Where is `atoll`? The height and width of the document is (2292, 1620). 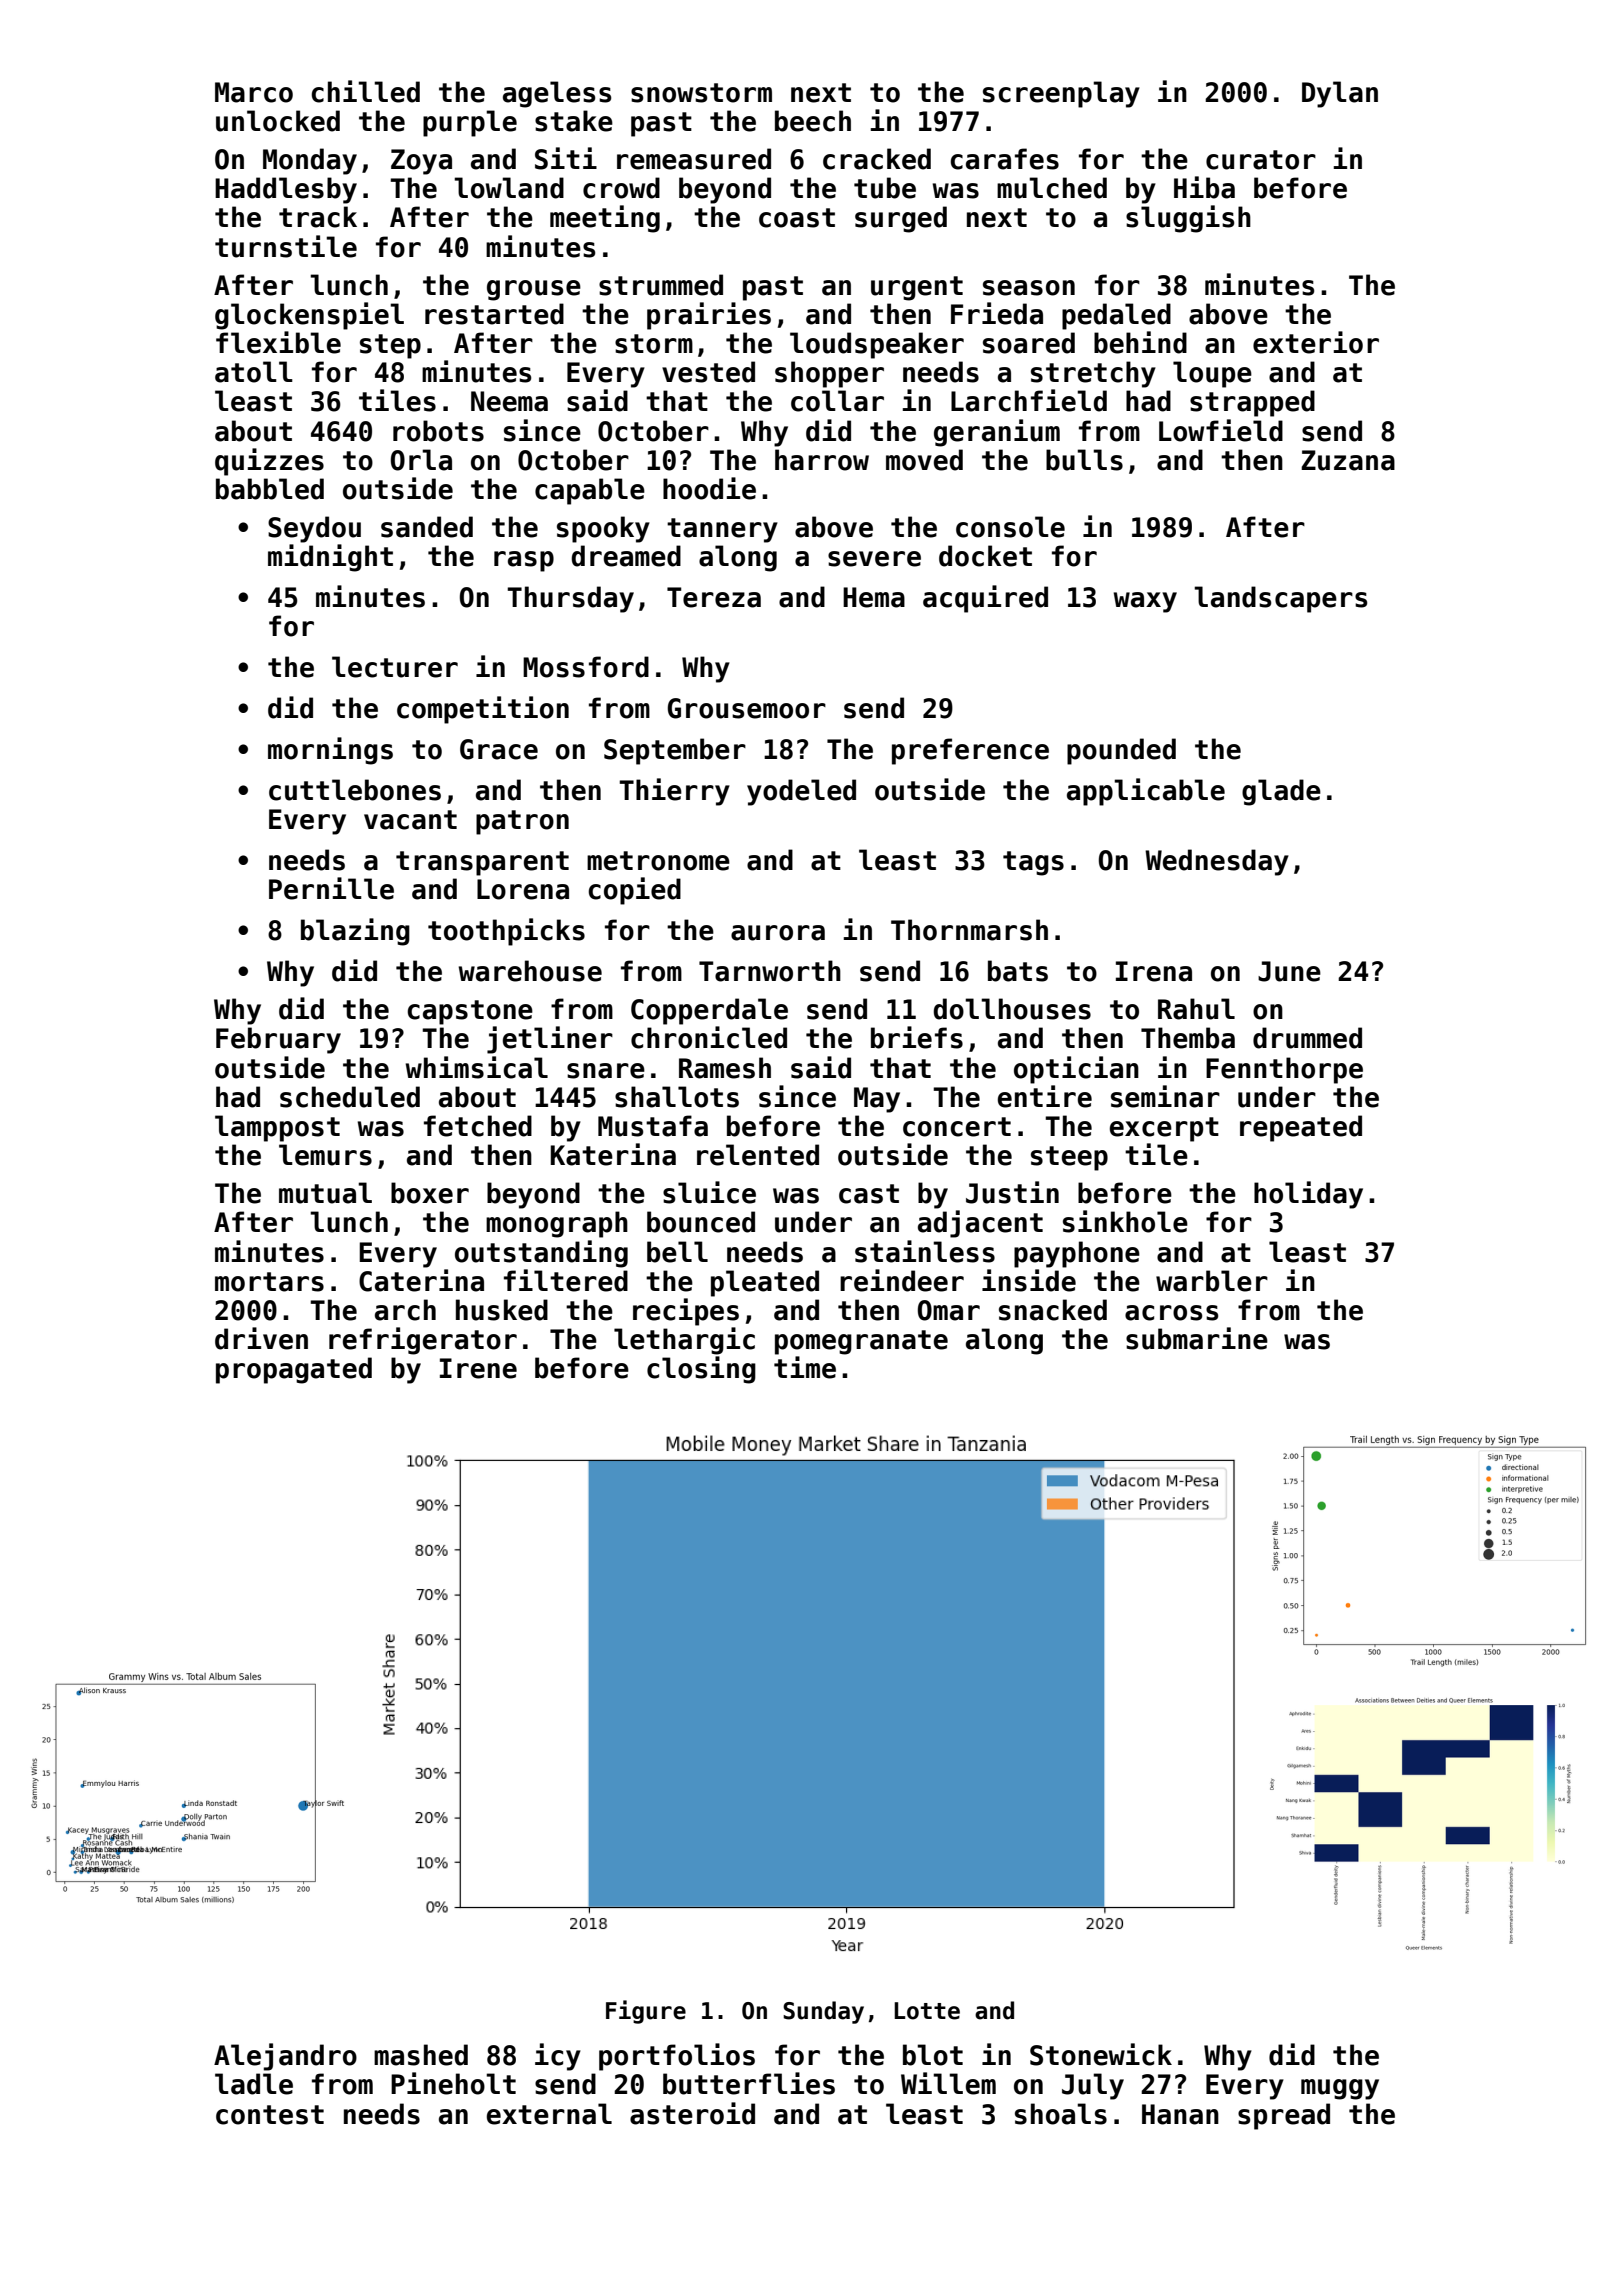 atoll is located at coordinates (254, 372).
